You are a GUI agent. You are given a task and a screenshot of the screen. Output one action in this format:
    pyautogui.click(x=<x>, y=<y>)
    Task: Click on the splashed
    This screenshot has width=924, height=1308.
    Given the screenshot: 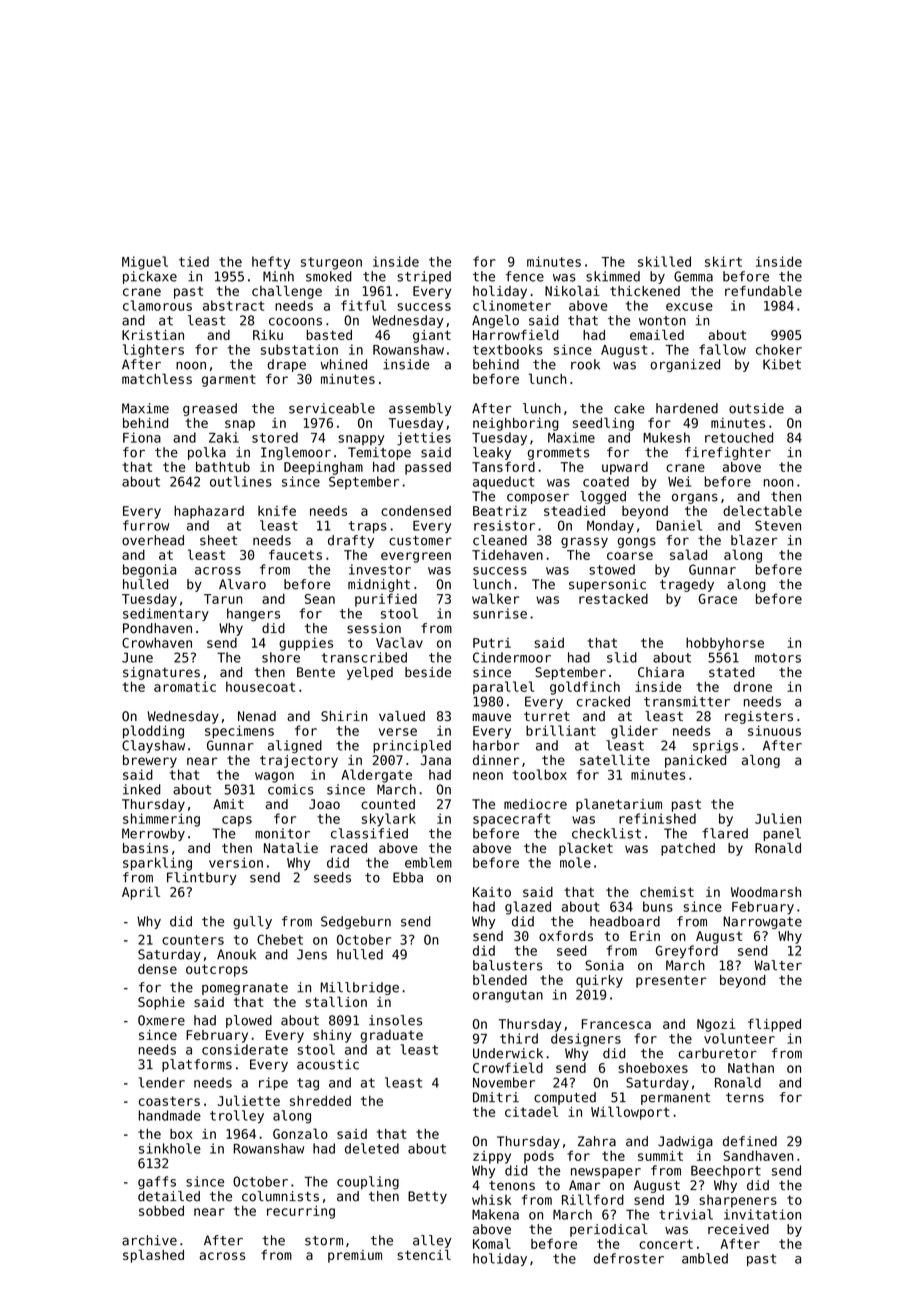 What is the action you would take?
    pyautogui.click(x=153, y=1256)
